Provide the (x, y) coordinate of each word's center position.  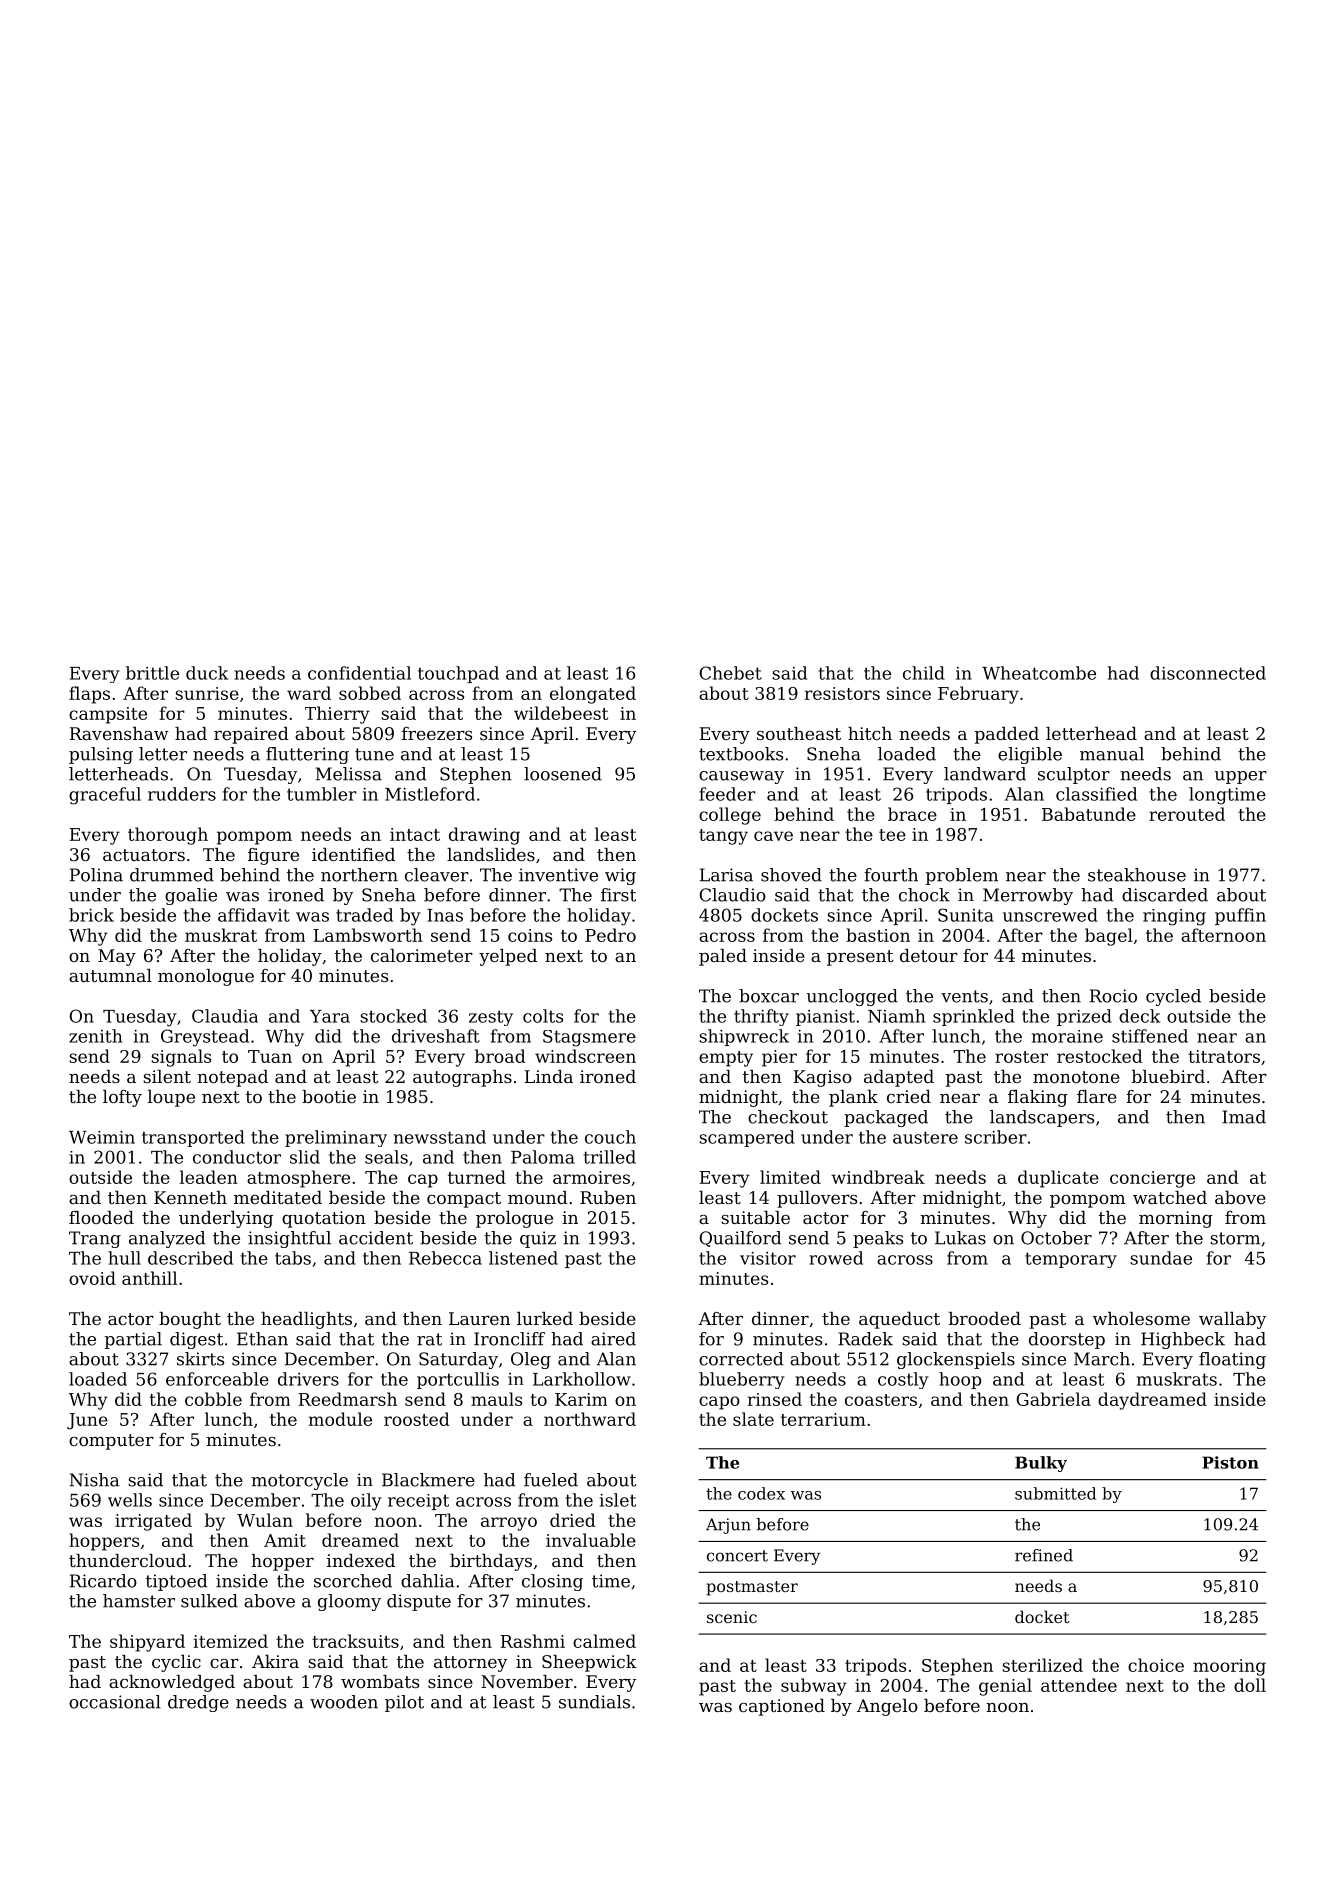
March (1102, 1359)
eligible (1030, 755)
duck (207, 673)
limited (790, 1177)
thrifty (761, 1017)
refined (1044, 1555)
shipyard (147, 1643)
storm (1235, 1238)
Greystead (205, 1038)
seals (386, 1157)
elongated (593, 695)
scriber (996, 1137)
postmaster (752, 1588)
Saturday (458, 1360)
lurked (545, 1318)
